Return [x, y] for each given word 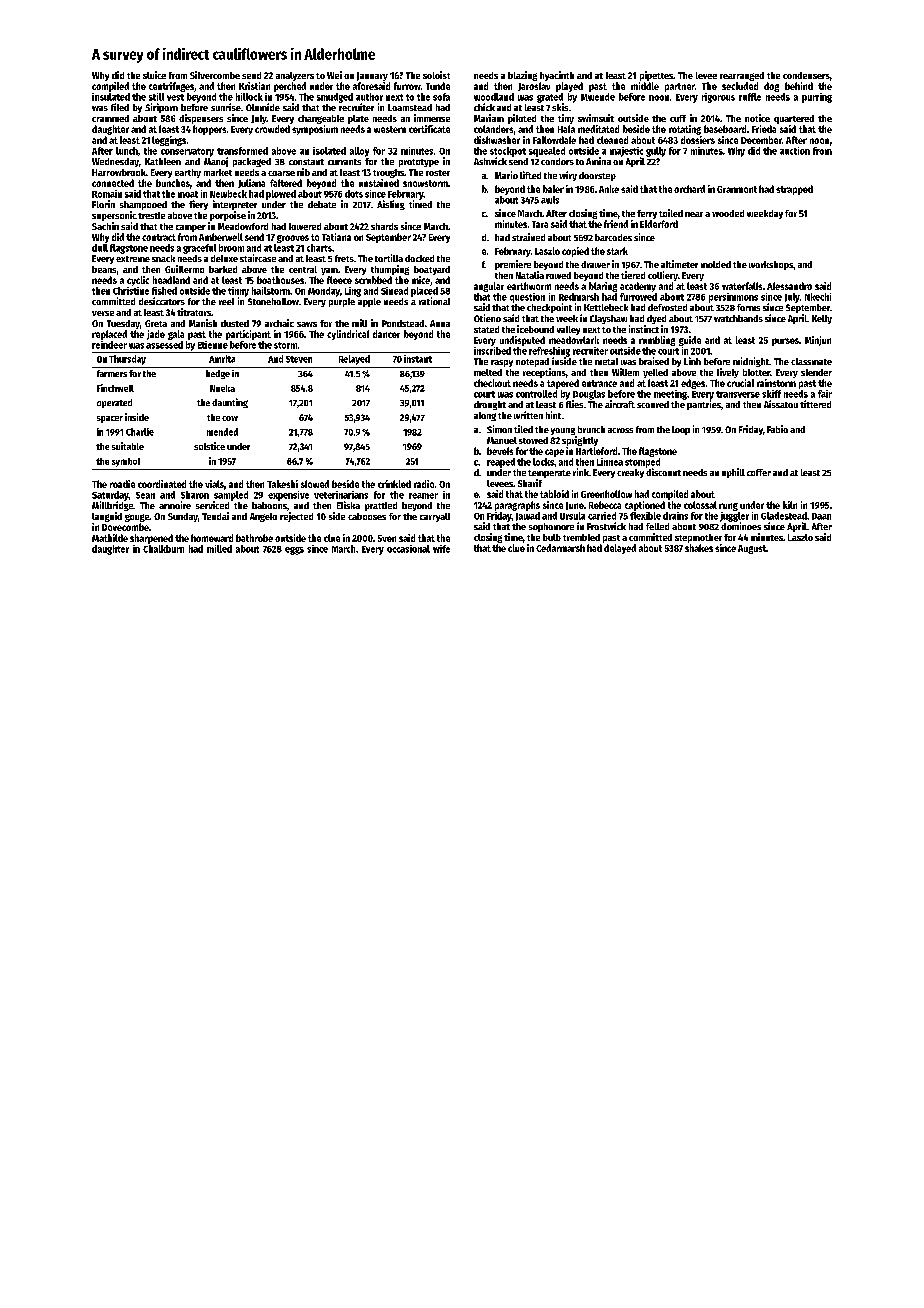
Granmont [737, 189]
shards [384, 226]
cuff [678, 118]
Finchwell [115, 388]
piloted [522, 119]
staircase [258, 258]
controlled [536, 394]
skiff [771, 394]
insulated [111, 97]
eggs [294, 551]
